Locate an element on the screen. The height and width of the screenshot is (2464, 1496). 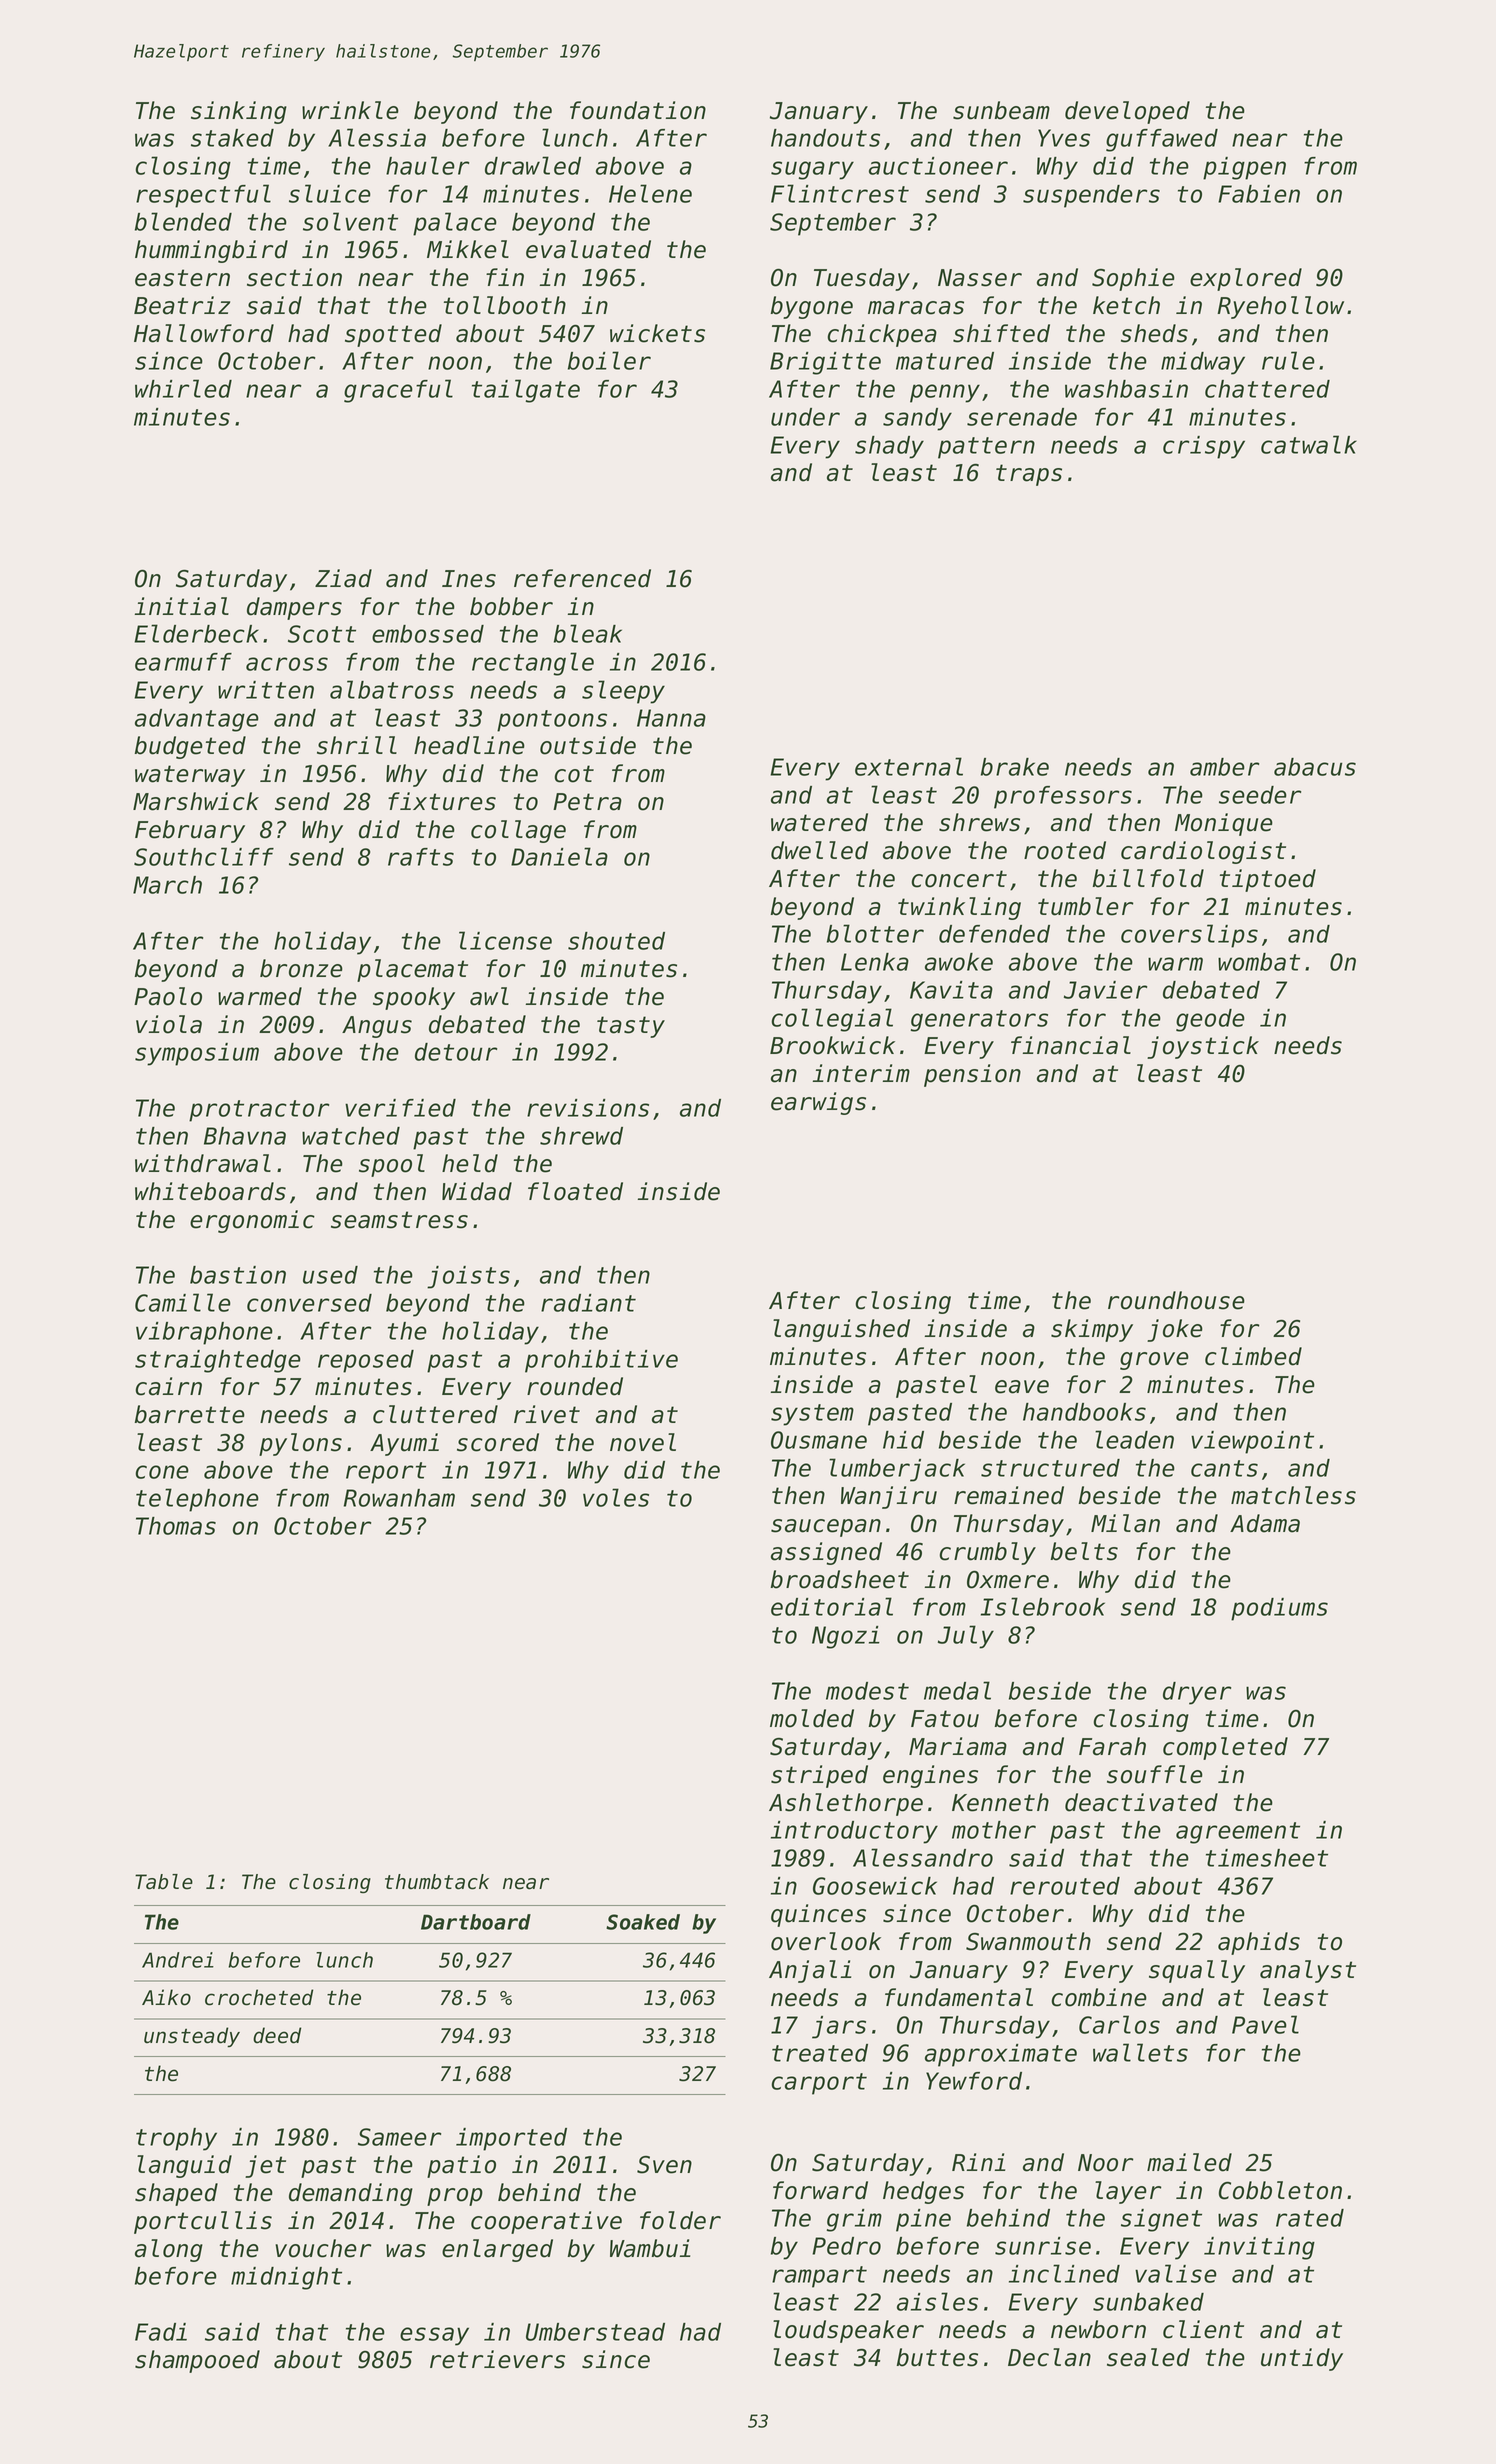
vibraphone is located at coordinates (204, 1333).
